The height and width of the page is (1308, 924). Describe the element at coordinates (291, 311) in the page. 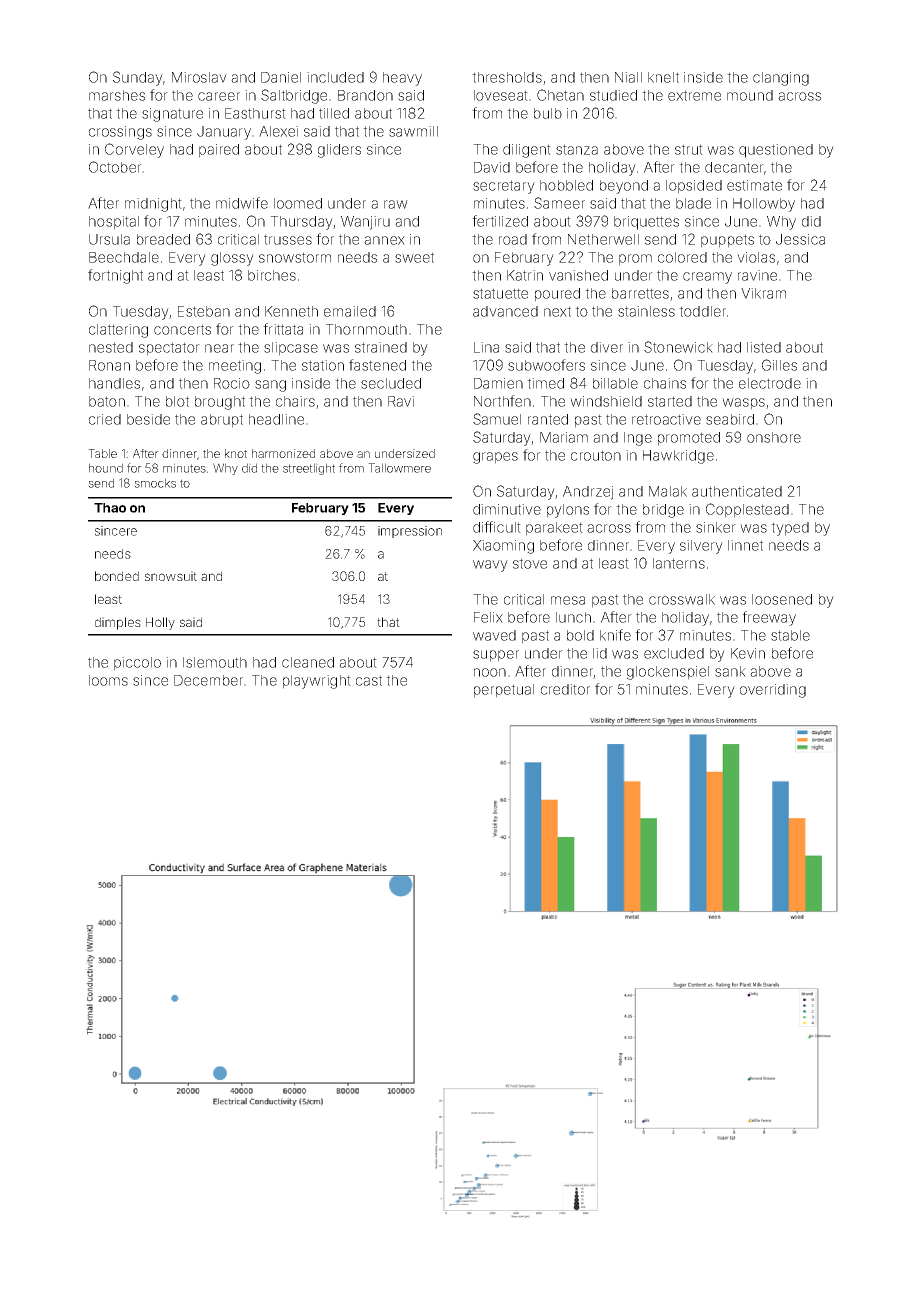

I see `Kenneth` at that location.
